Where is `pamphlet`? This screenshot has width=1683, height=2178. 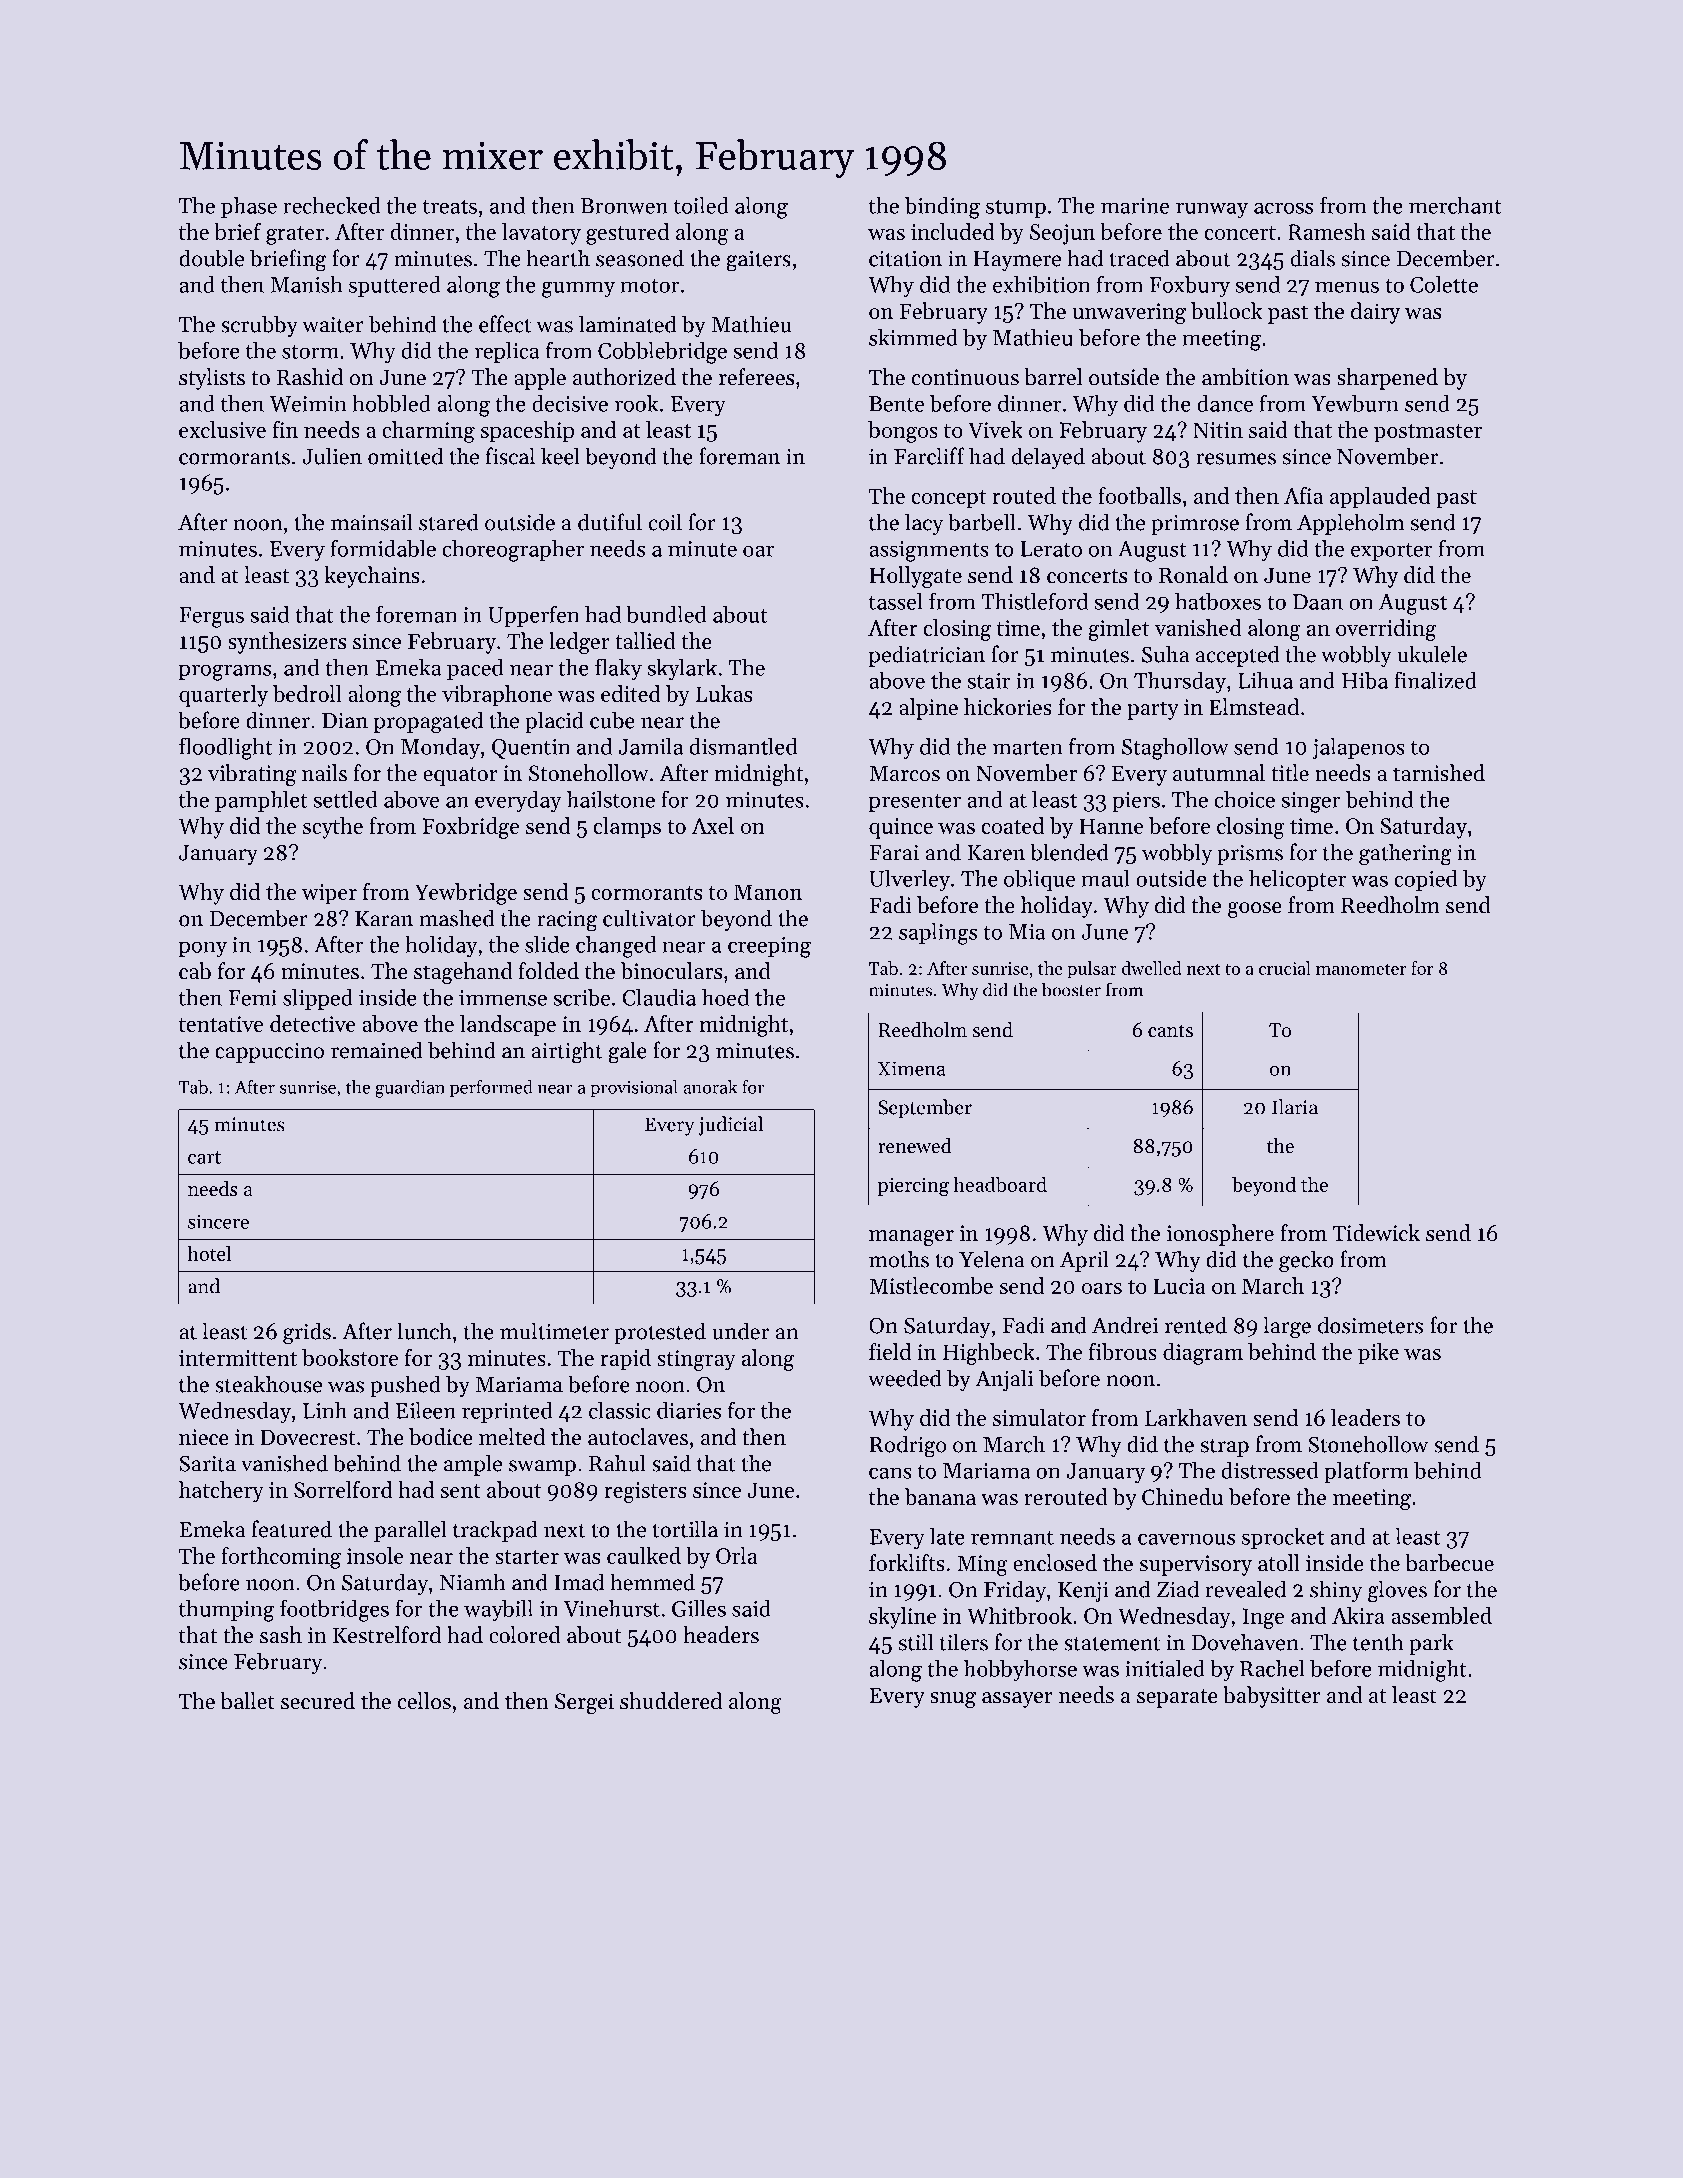 pamphlet is located at coordinates (261, 801).
